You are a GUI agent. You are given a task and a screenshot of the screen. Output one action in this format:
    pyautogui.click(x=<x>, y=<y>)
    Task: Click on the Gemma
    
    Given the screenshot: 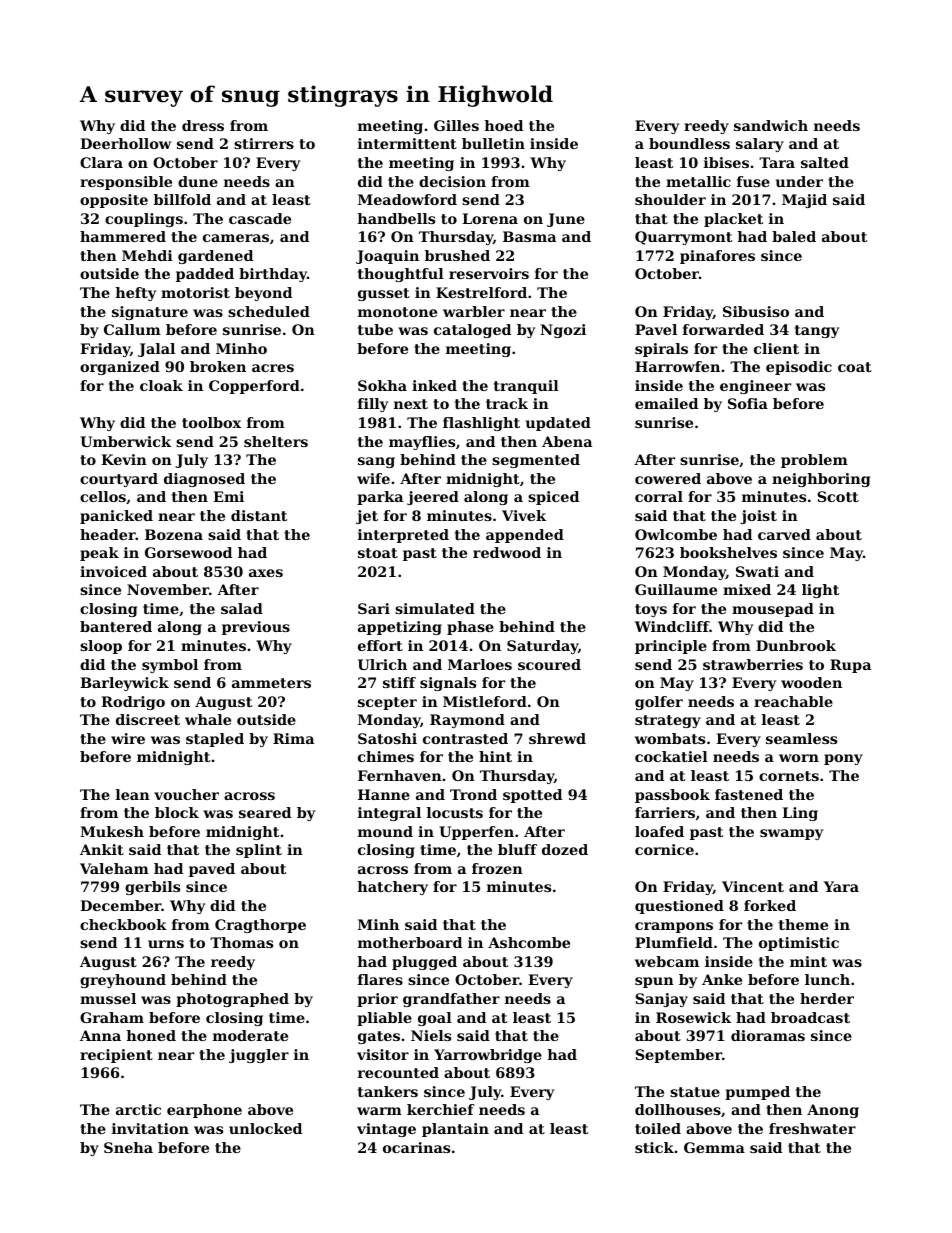 What is the action you would take?
    pyautogui.click(x=714, y=1147)
